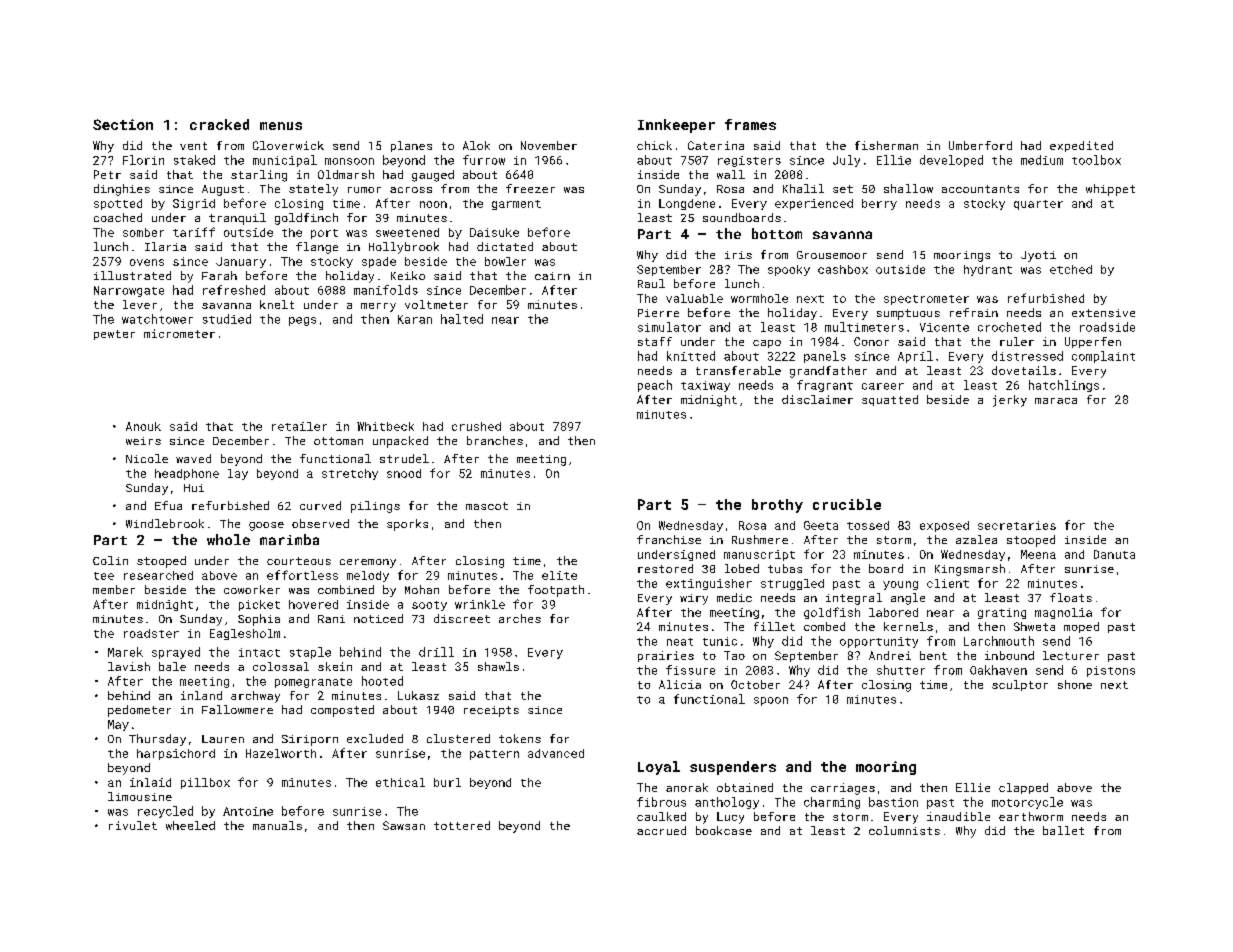 This screenshot has height=952, width=1233. I want to click on valuable, so click(694, 298).
